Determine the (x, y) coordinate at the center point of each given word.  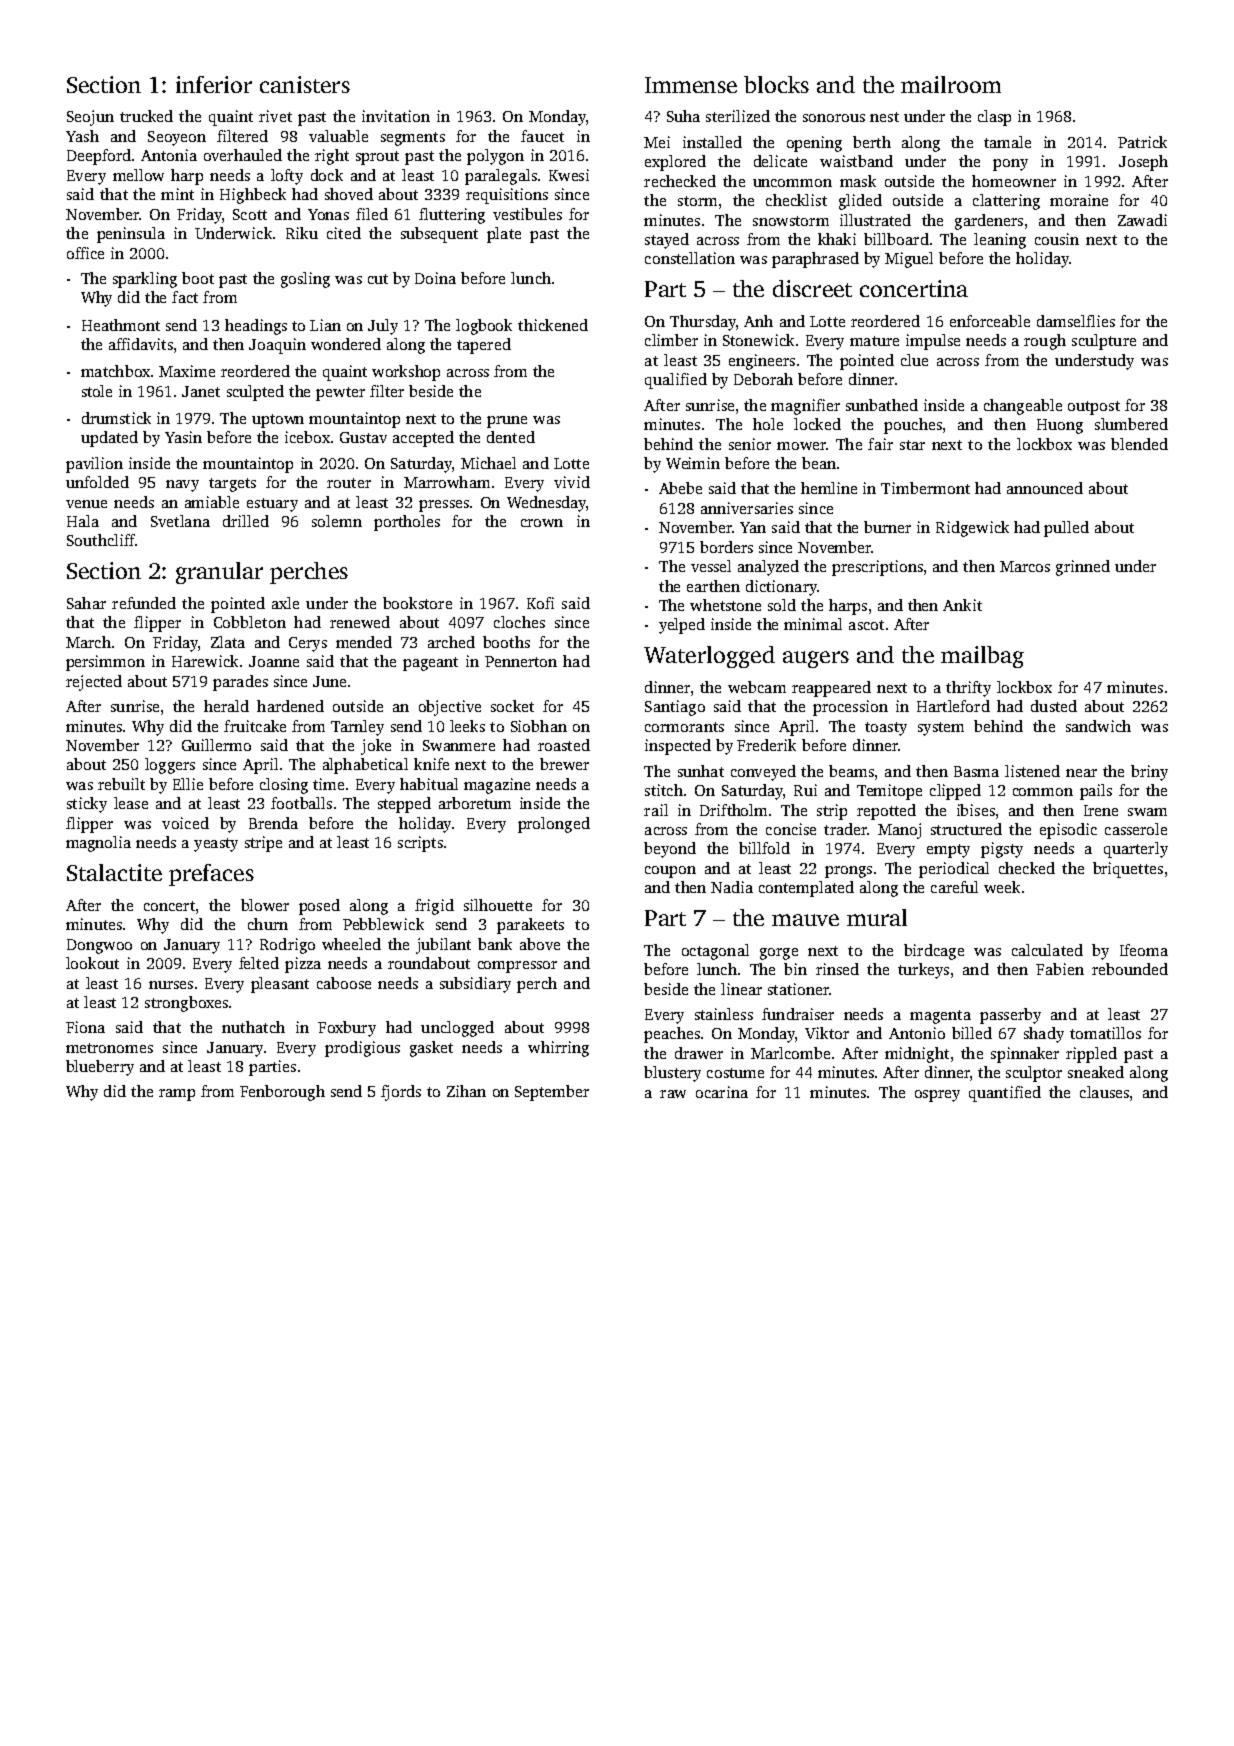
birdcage (934, 952)
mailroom (951, 84)
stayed (667, 241)
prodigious (362, 1049)
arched (451, 642)
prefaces (211, 875)
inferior (214, 84)
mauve (805, 920)
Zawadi (1142, 220)
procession (850, 708)
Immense (691, 85)
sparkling (145, 280)
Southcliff (101, 540)
